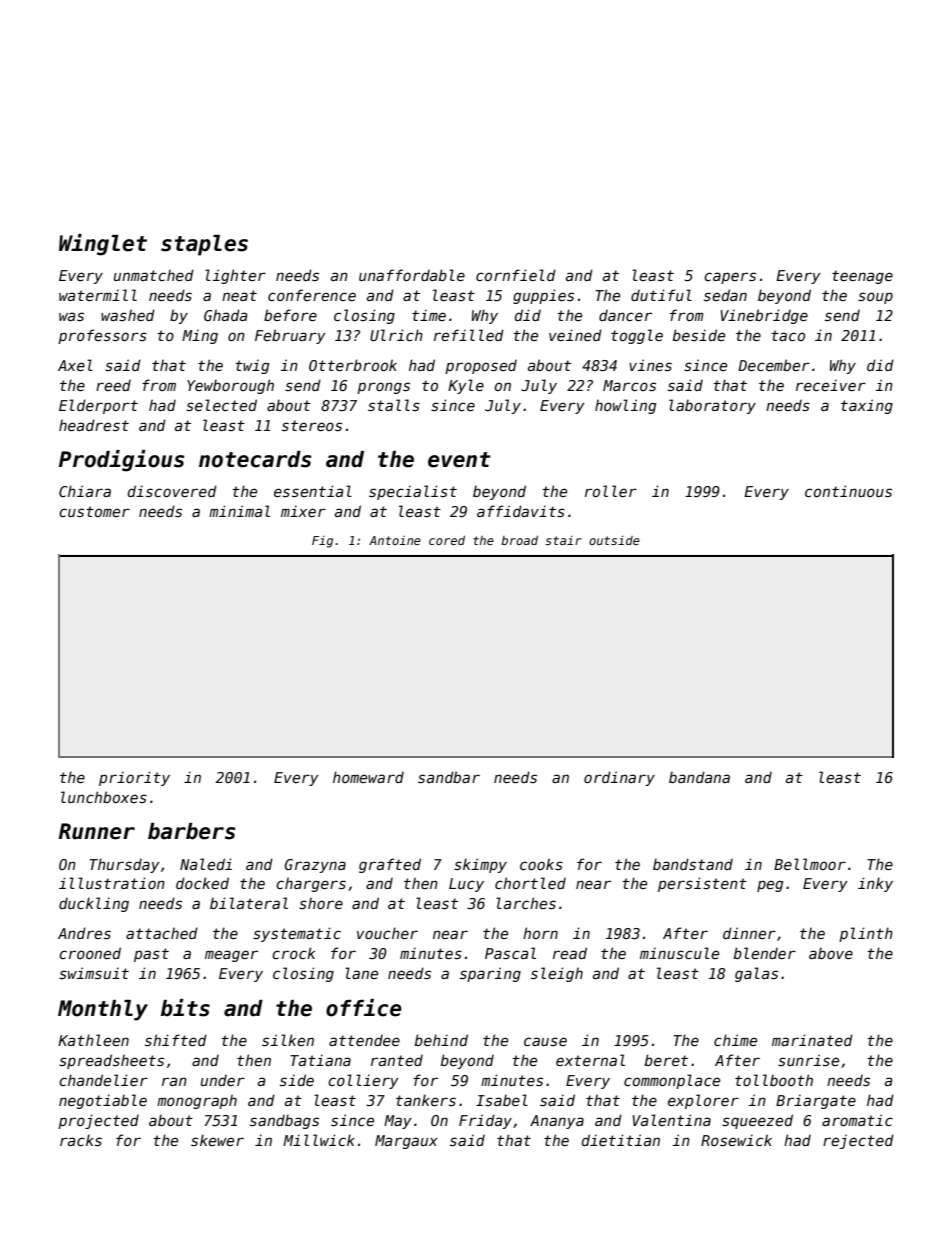  Describe the element at coordinates (223, 1080) in the screenshot. I see `under` at that location.
